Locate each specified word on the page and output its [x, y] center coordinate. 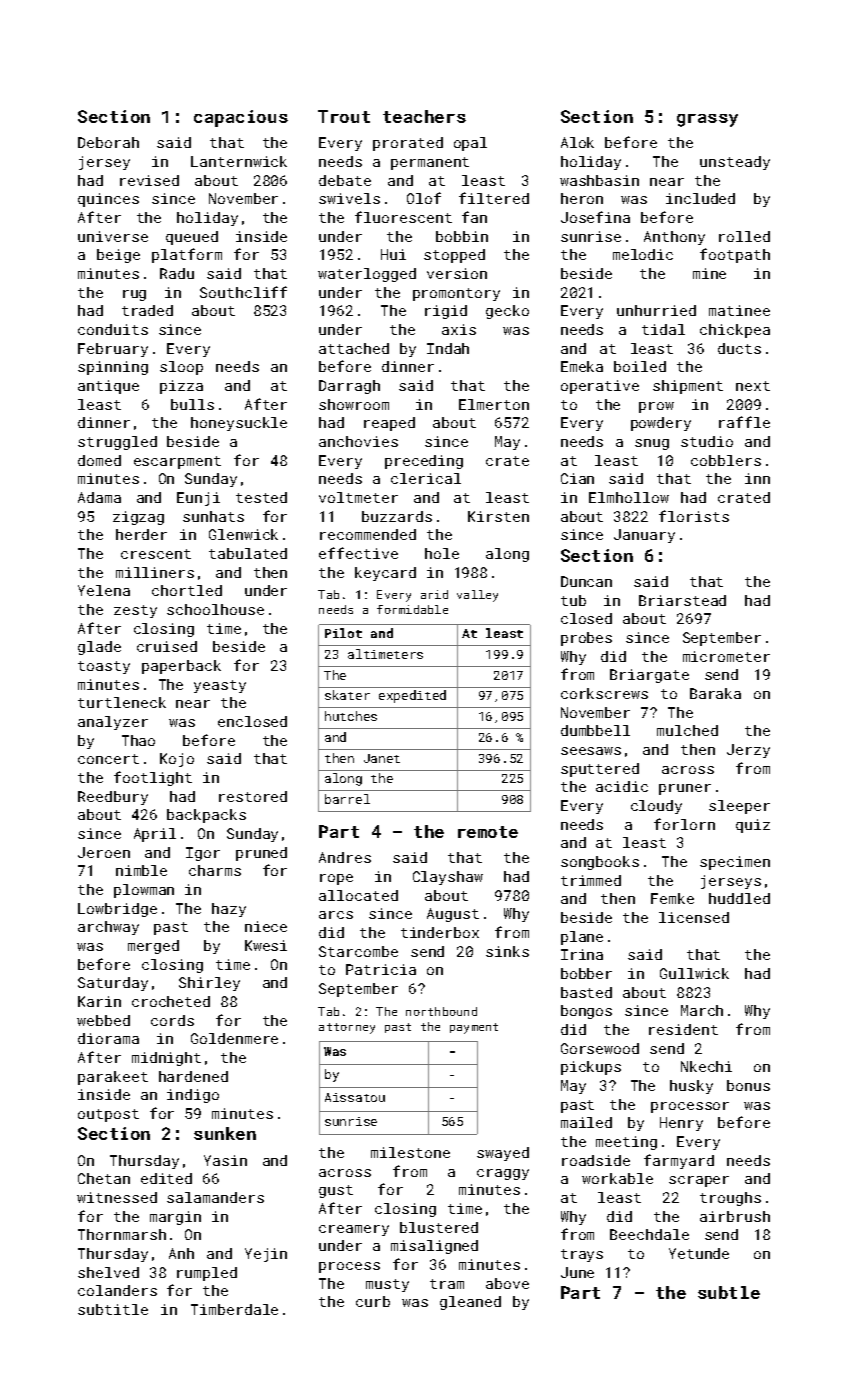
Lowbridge [117, 910]
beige [118, 256]
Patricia [381, 969]
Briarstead [682, 600]
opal [470, 144]
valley [477, 596]
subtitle [113, 1309]
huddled [739, 898]
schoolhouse [215, 609]
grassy [707, 120]
